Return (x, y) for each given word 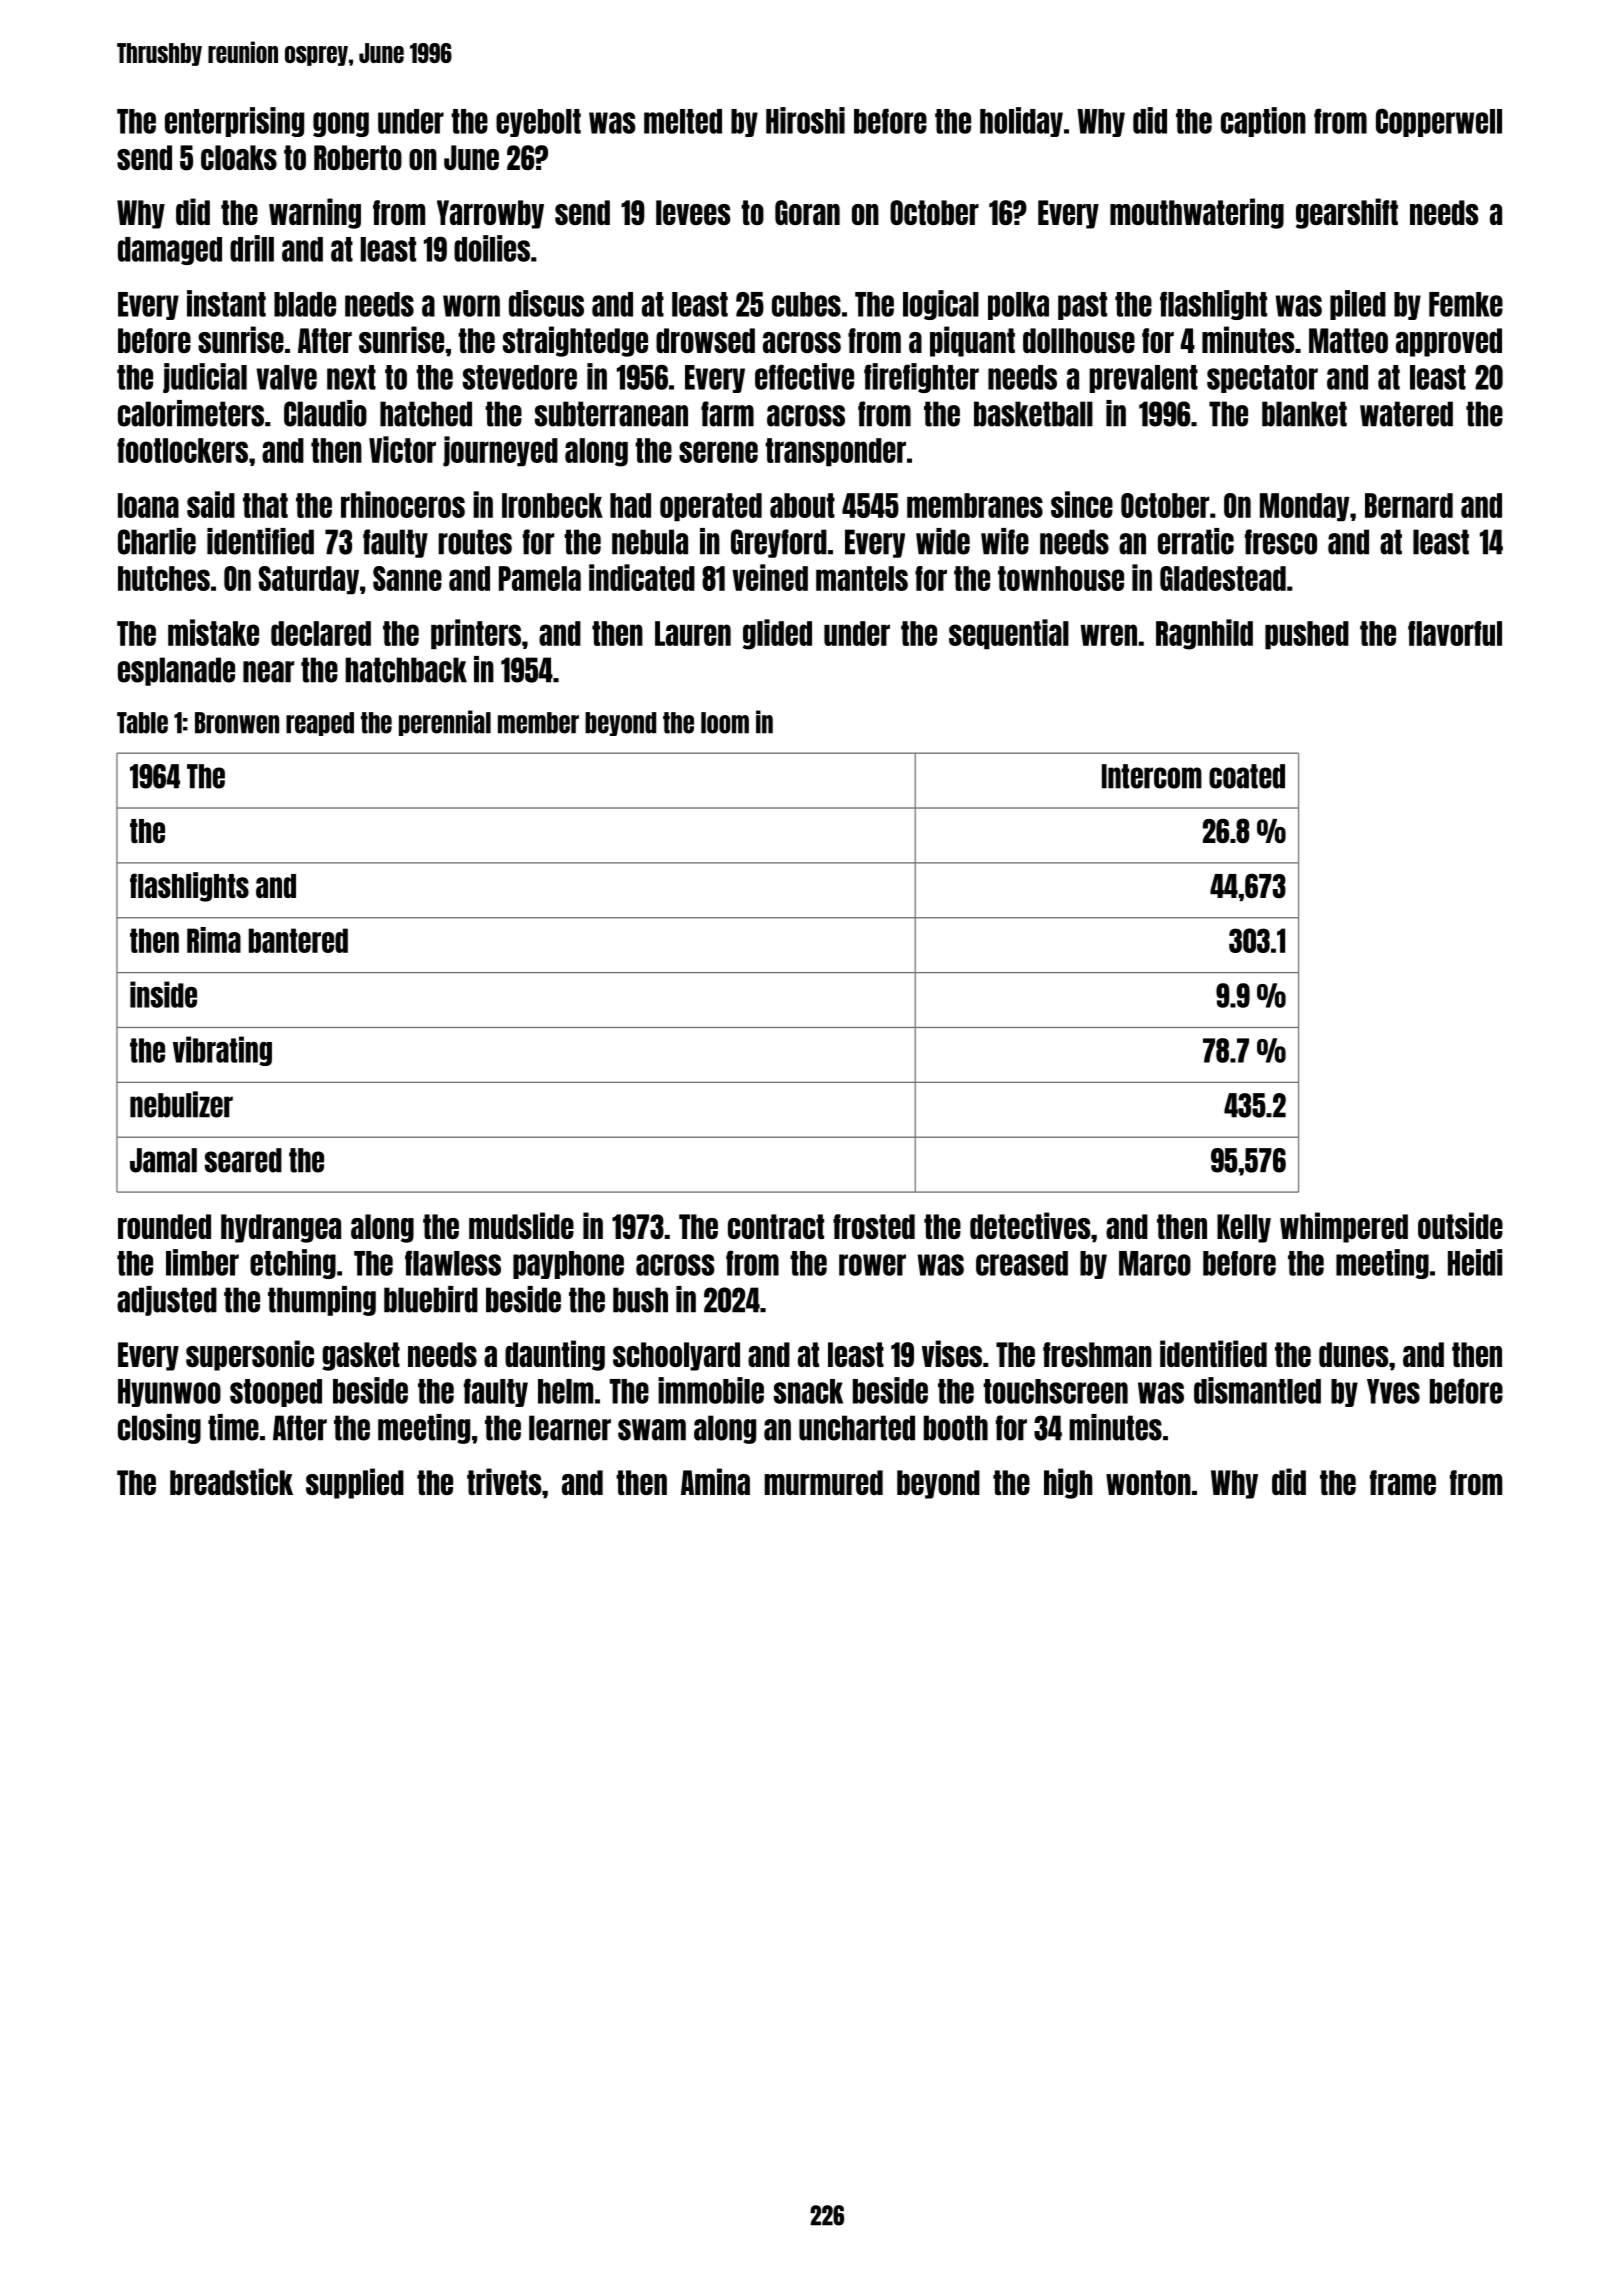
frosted (874, 1226)
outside (1460, 1225)
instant (226, 303)
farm (727, 414)
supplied (355, 1483)
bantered (298, 940)
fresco (1281, 542)
